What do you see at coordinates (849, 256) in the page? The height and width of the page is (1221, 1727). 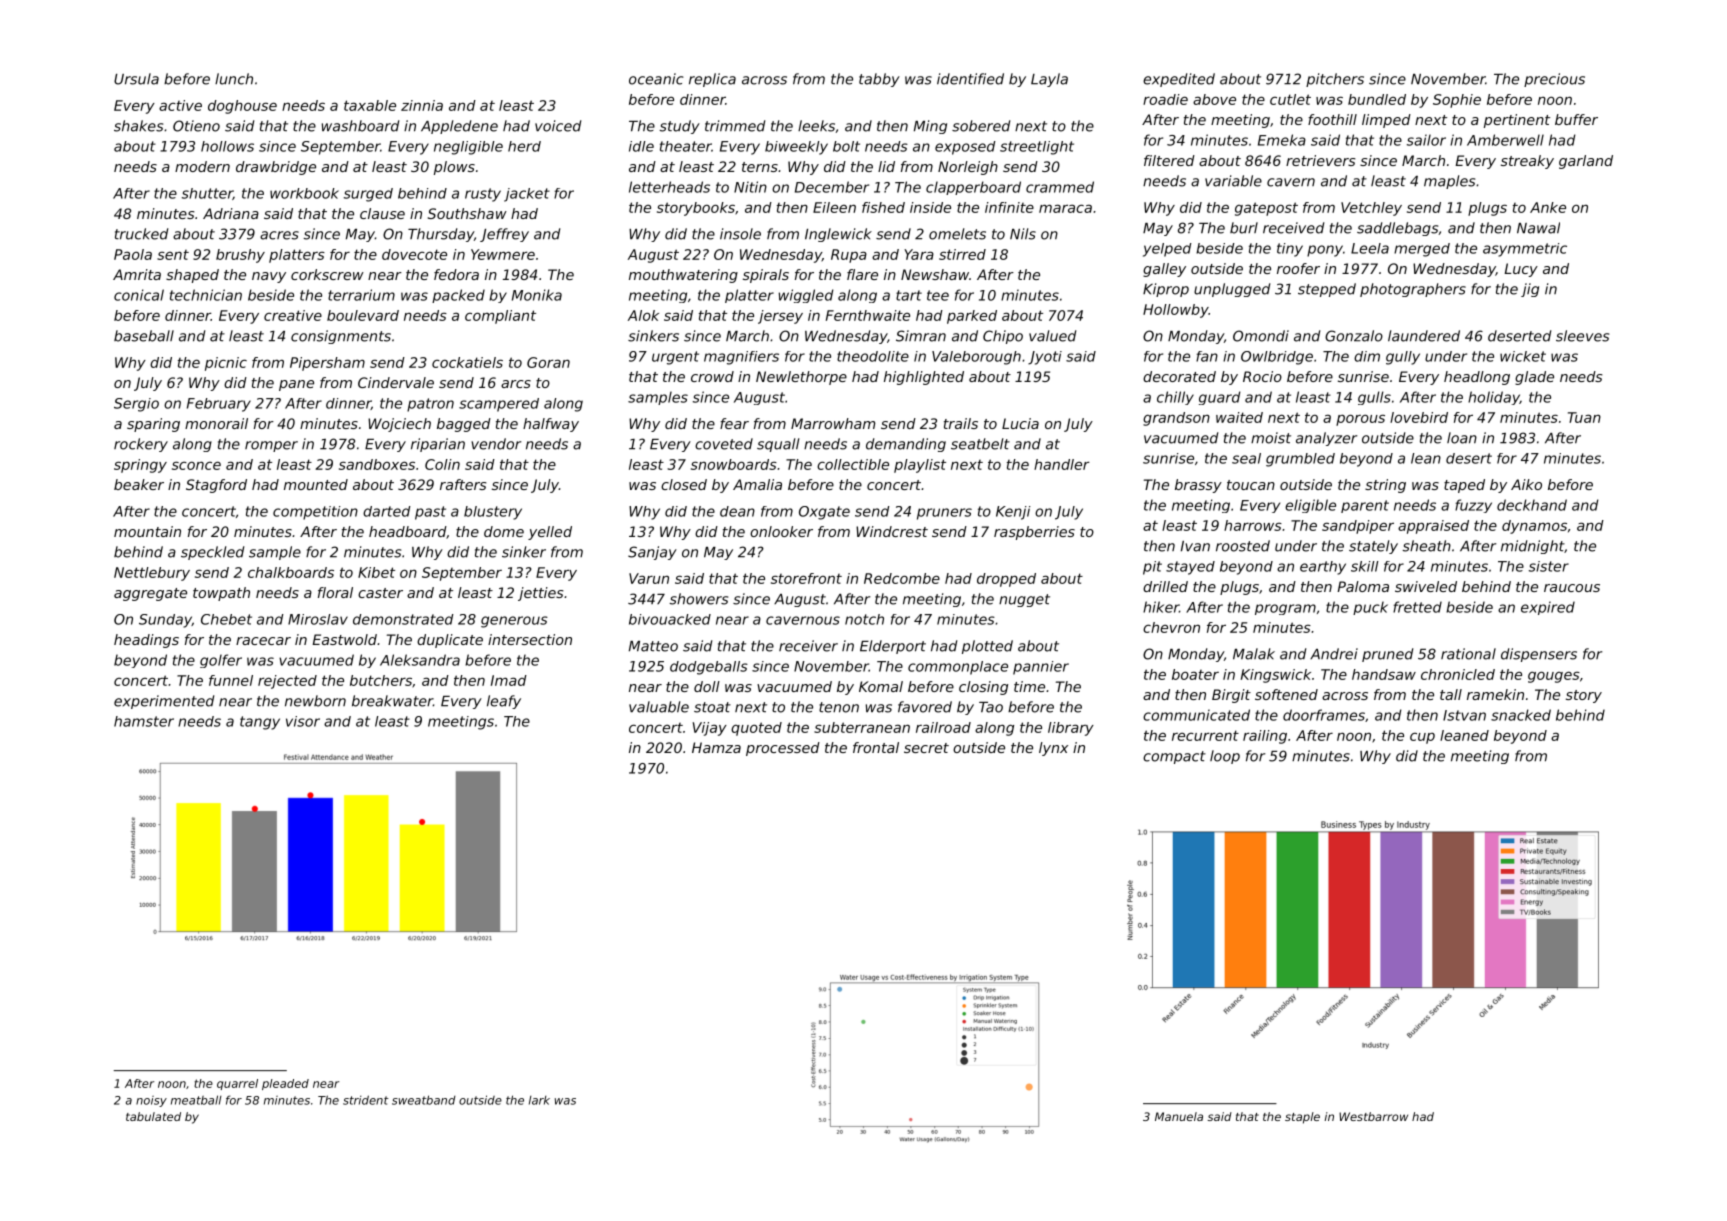 I see `Rupa` at bounding box center [849, 256].
